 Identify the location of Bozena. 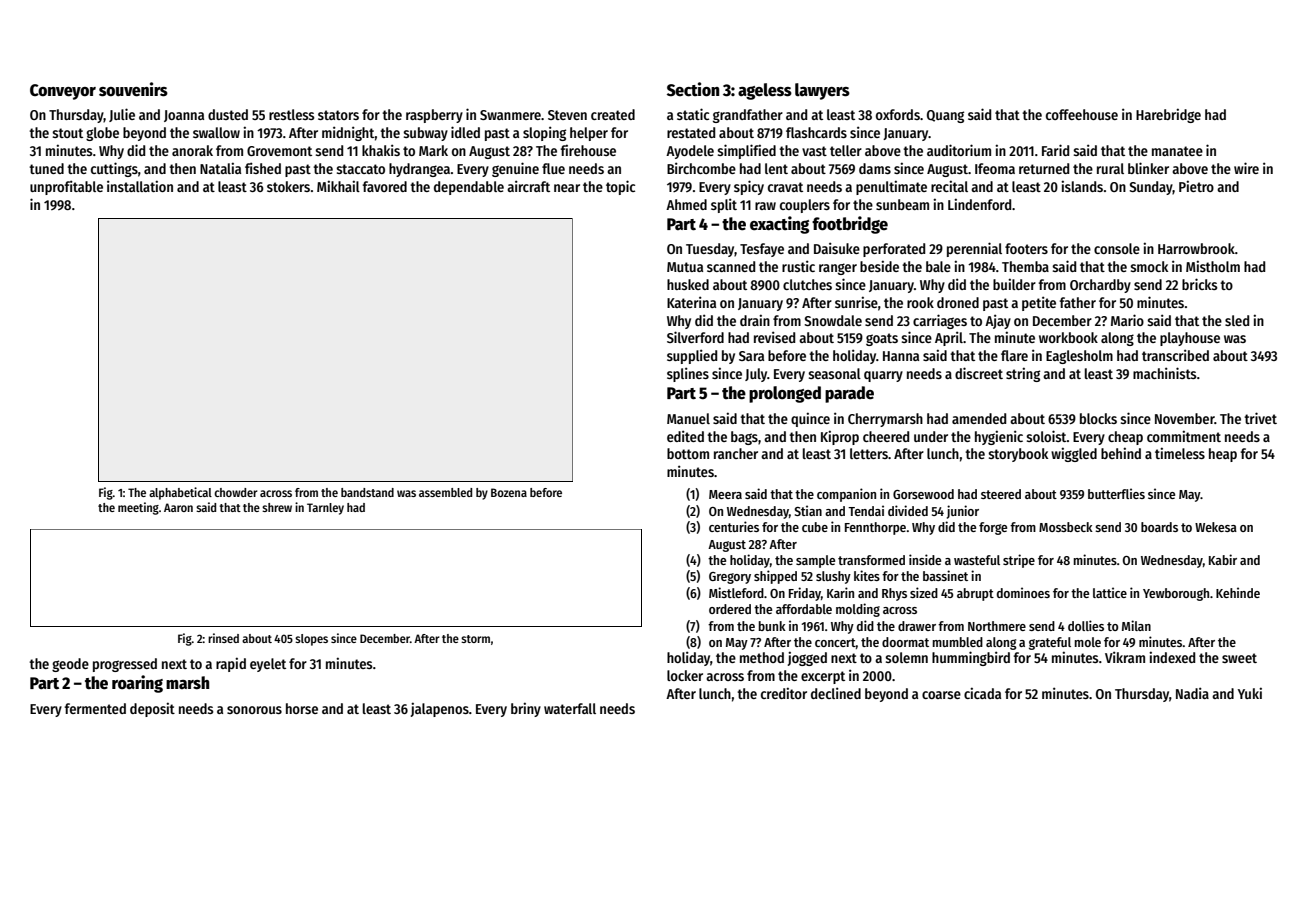
(509, 492).
